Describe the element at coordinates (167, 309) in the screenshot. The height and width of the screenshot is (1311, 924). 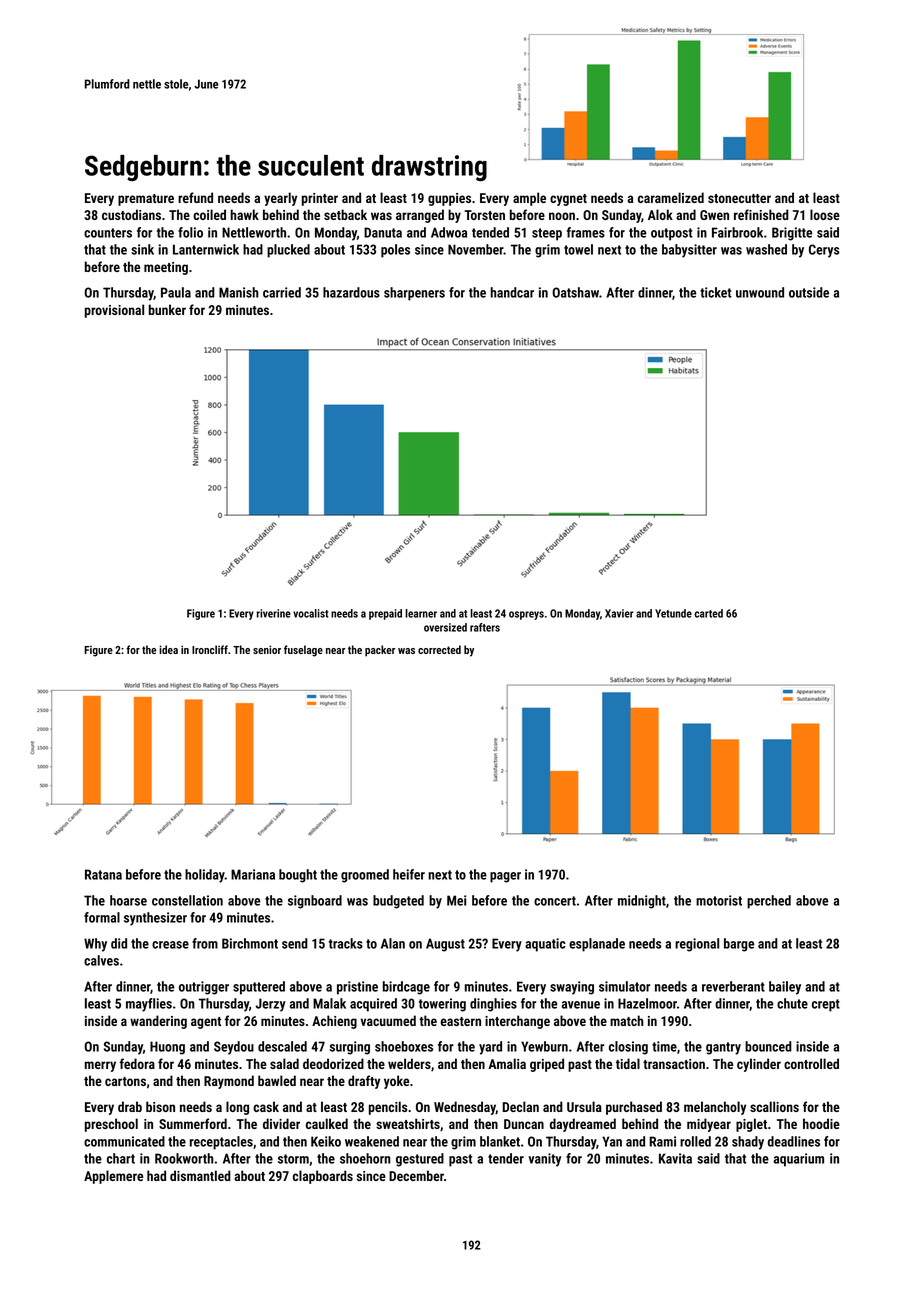
I see `bunker` at that location.
